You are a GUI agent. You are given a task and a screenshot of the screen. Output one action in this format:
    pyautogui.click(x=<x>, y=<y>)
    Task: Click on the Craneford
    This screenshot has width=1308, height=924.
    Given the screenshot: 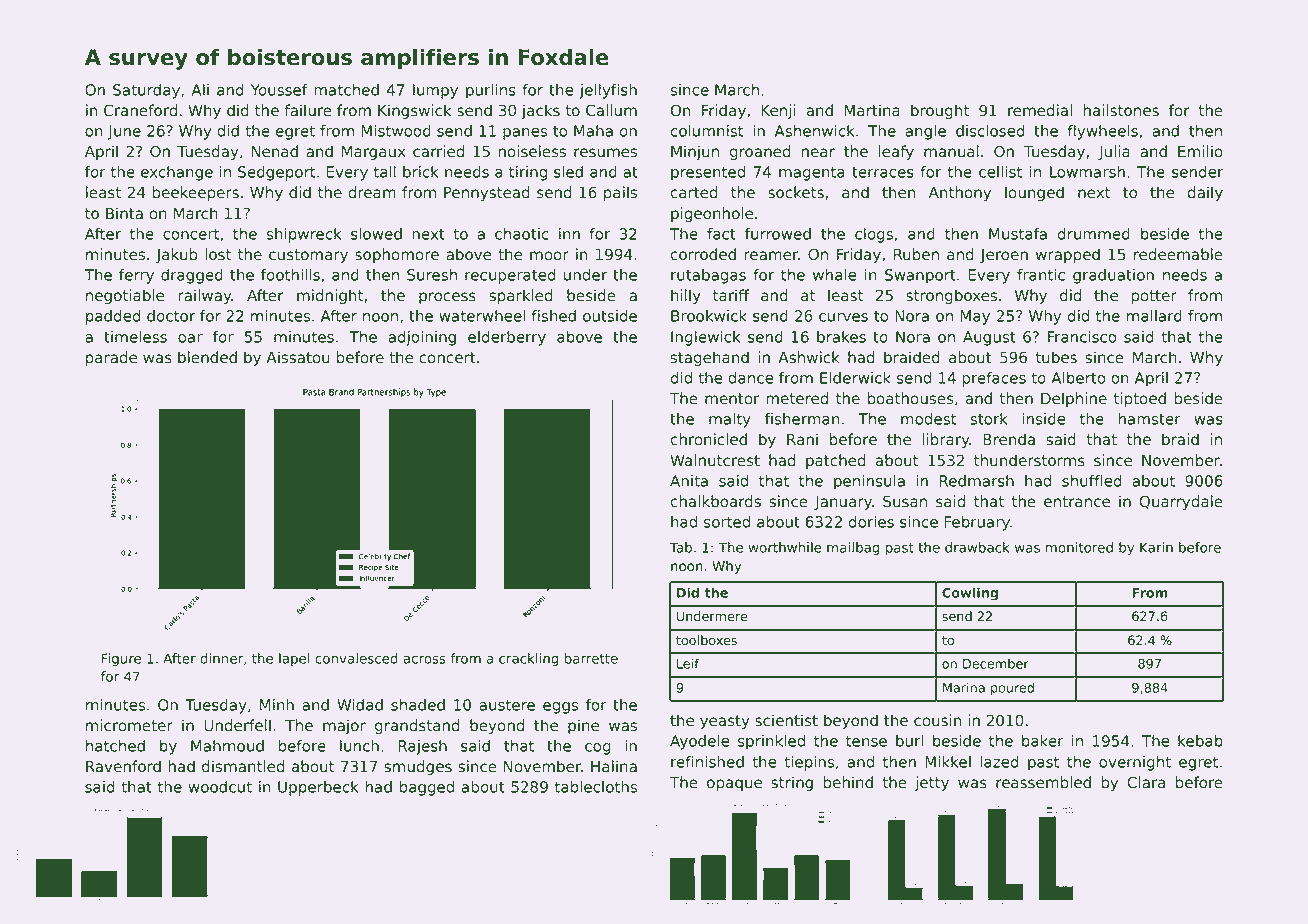 What is the action you would take?
    pyautogui.click(x=140, y=110)
